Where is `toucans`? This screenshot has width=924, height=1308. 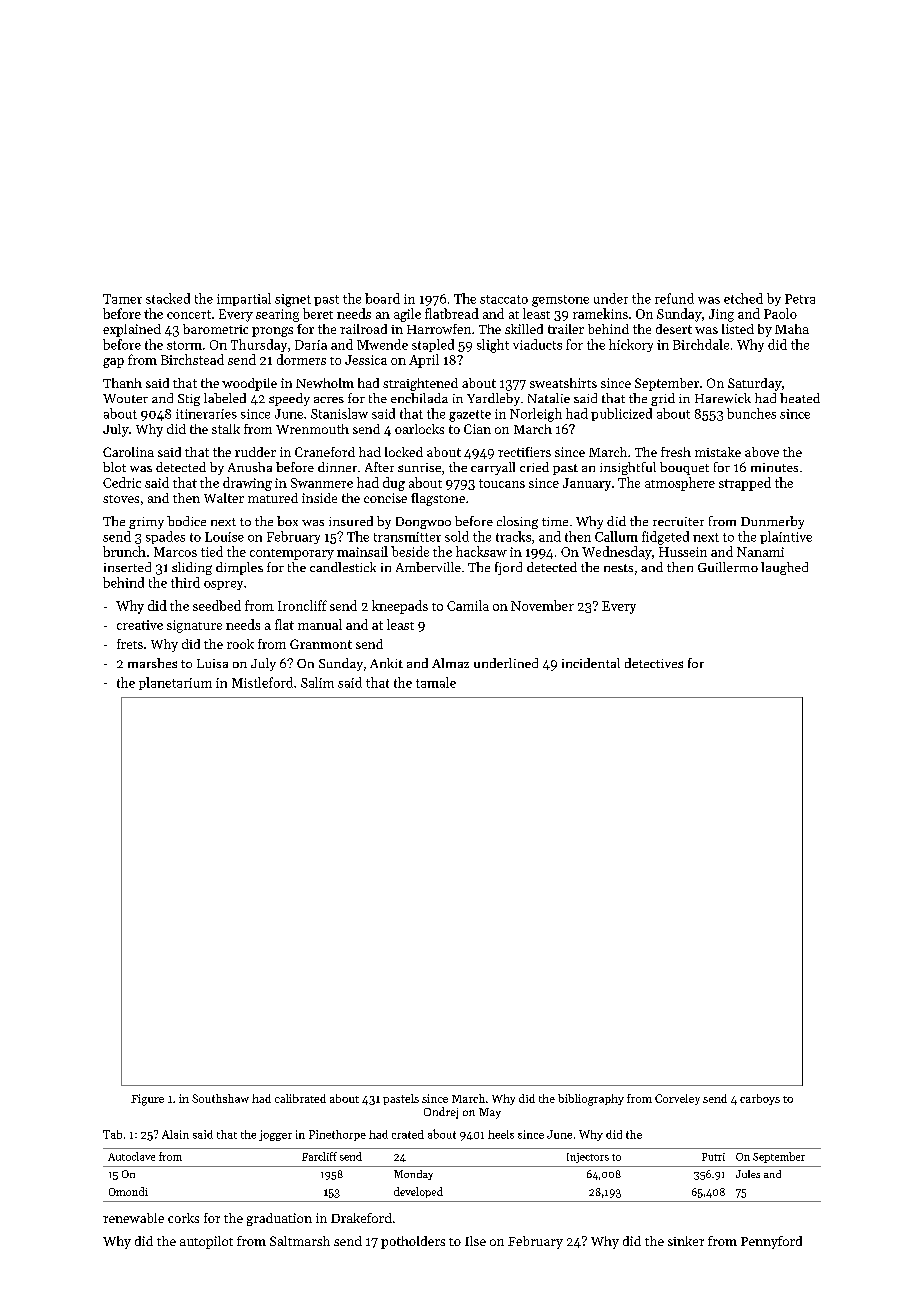 toucans is located at coordinates (502, 483).
